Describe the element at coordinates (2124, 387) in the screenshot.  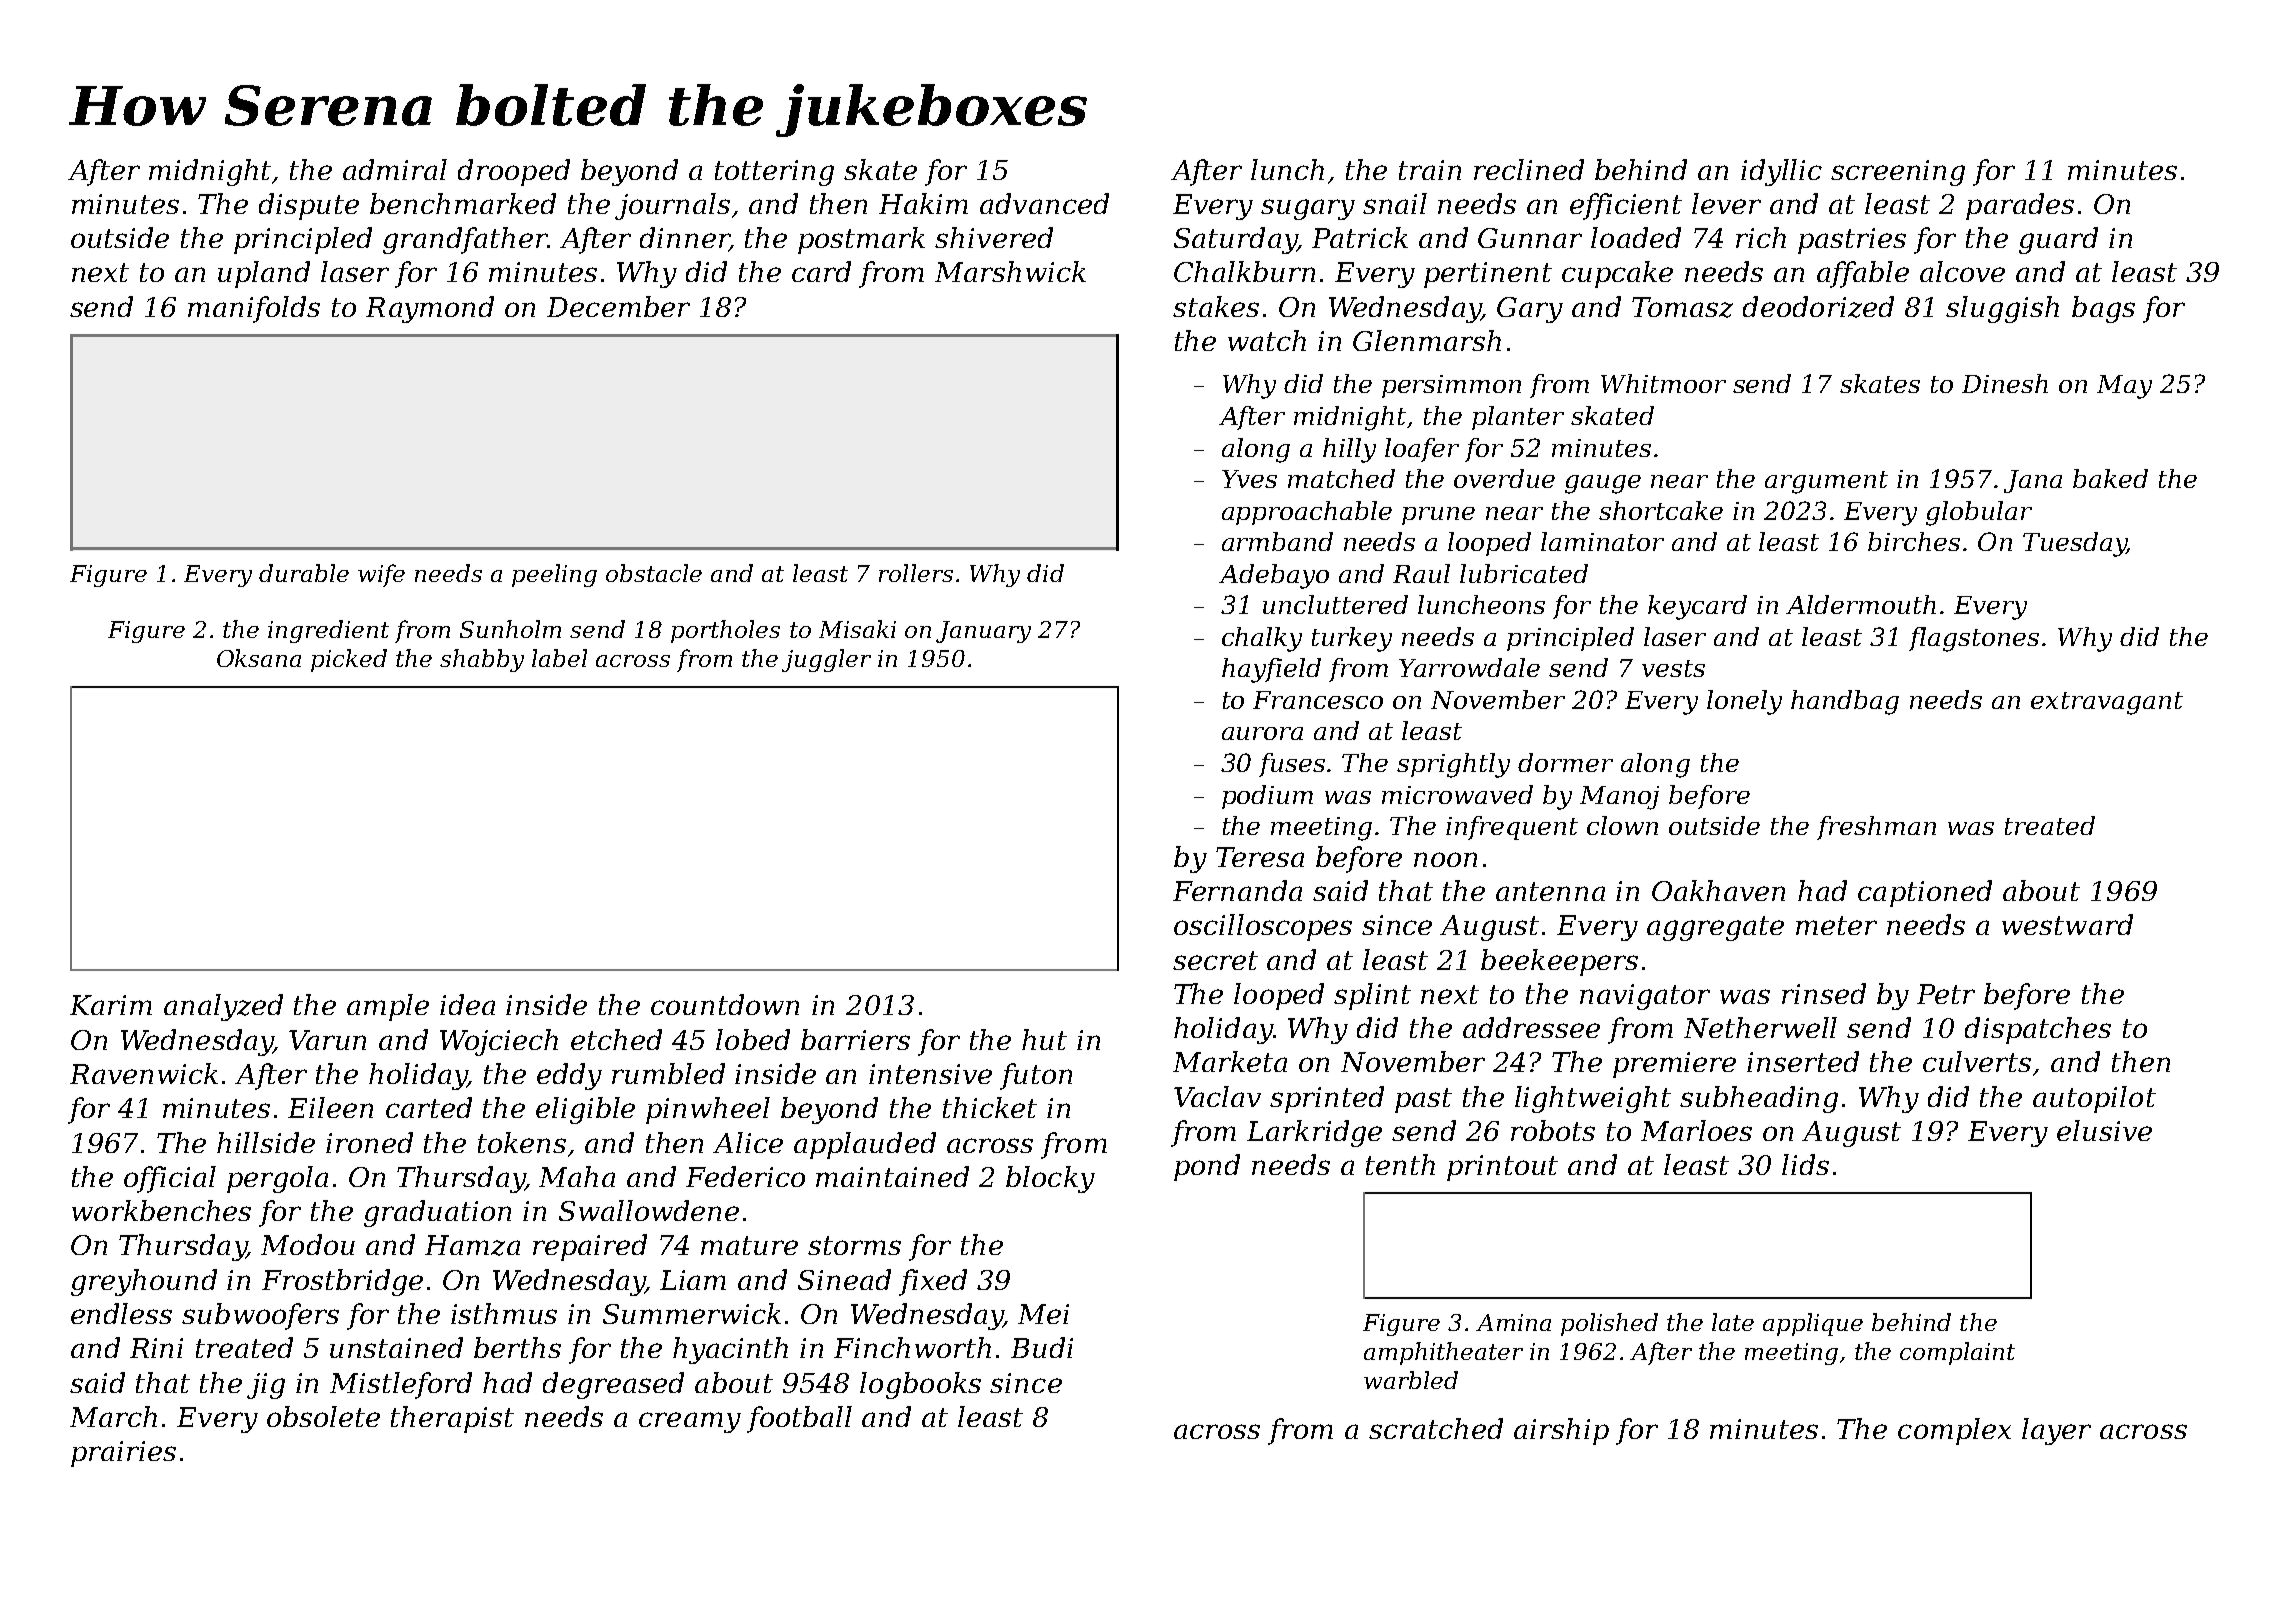
I see `May` at that location.
